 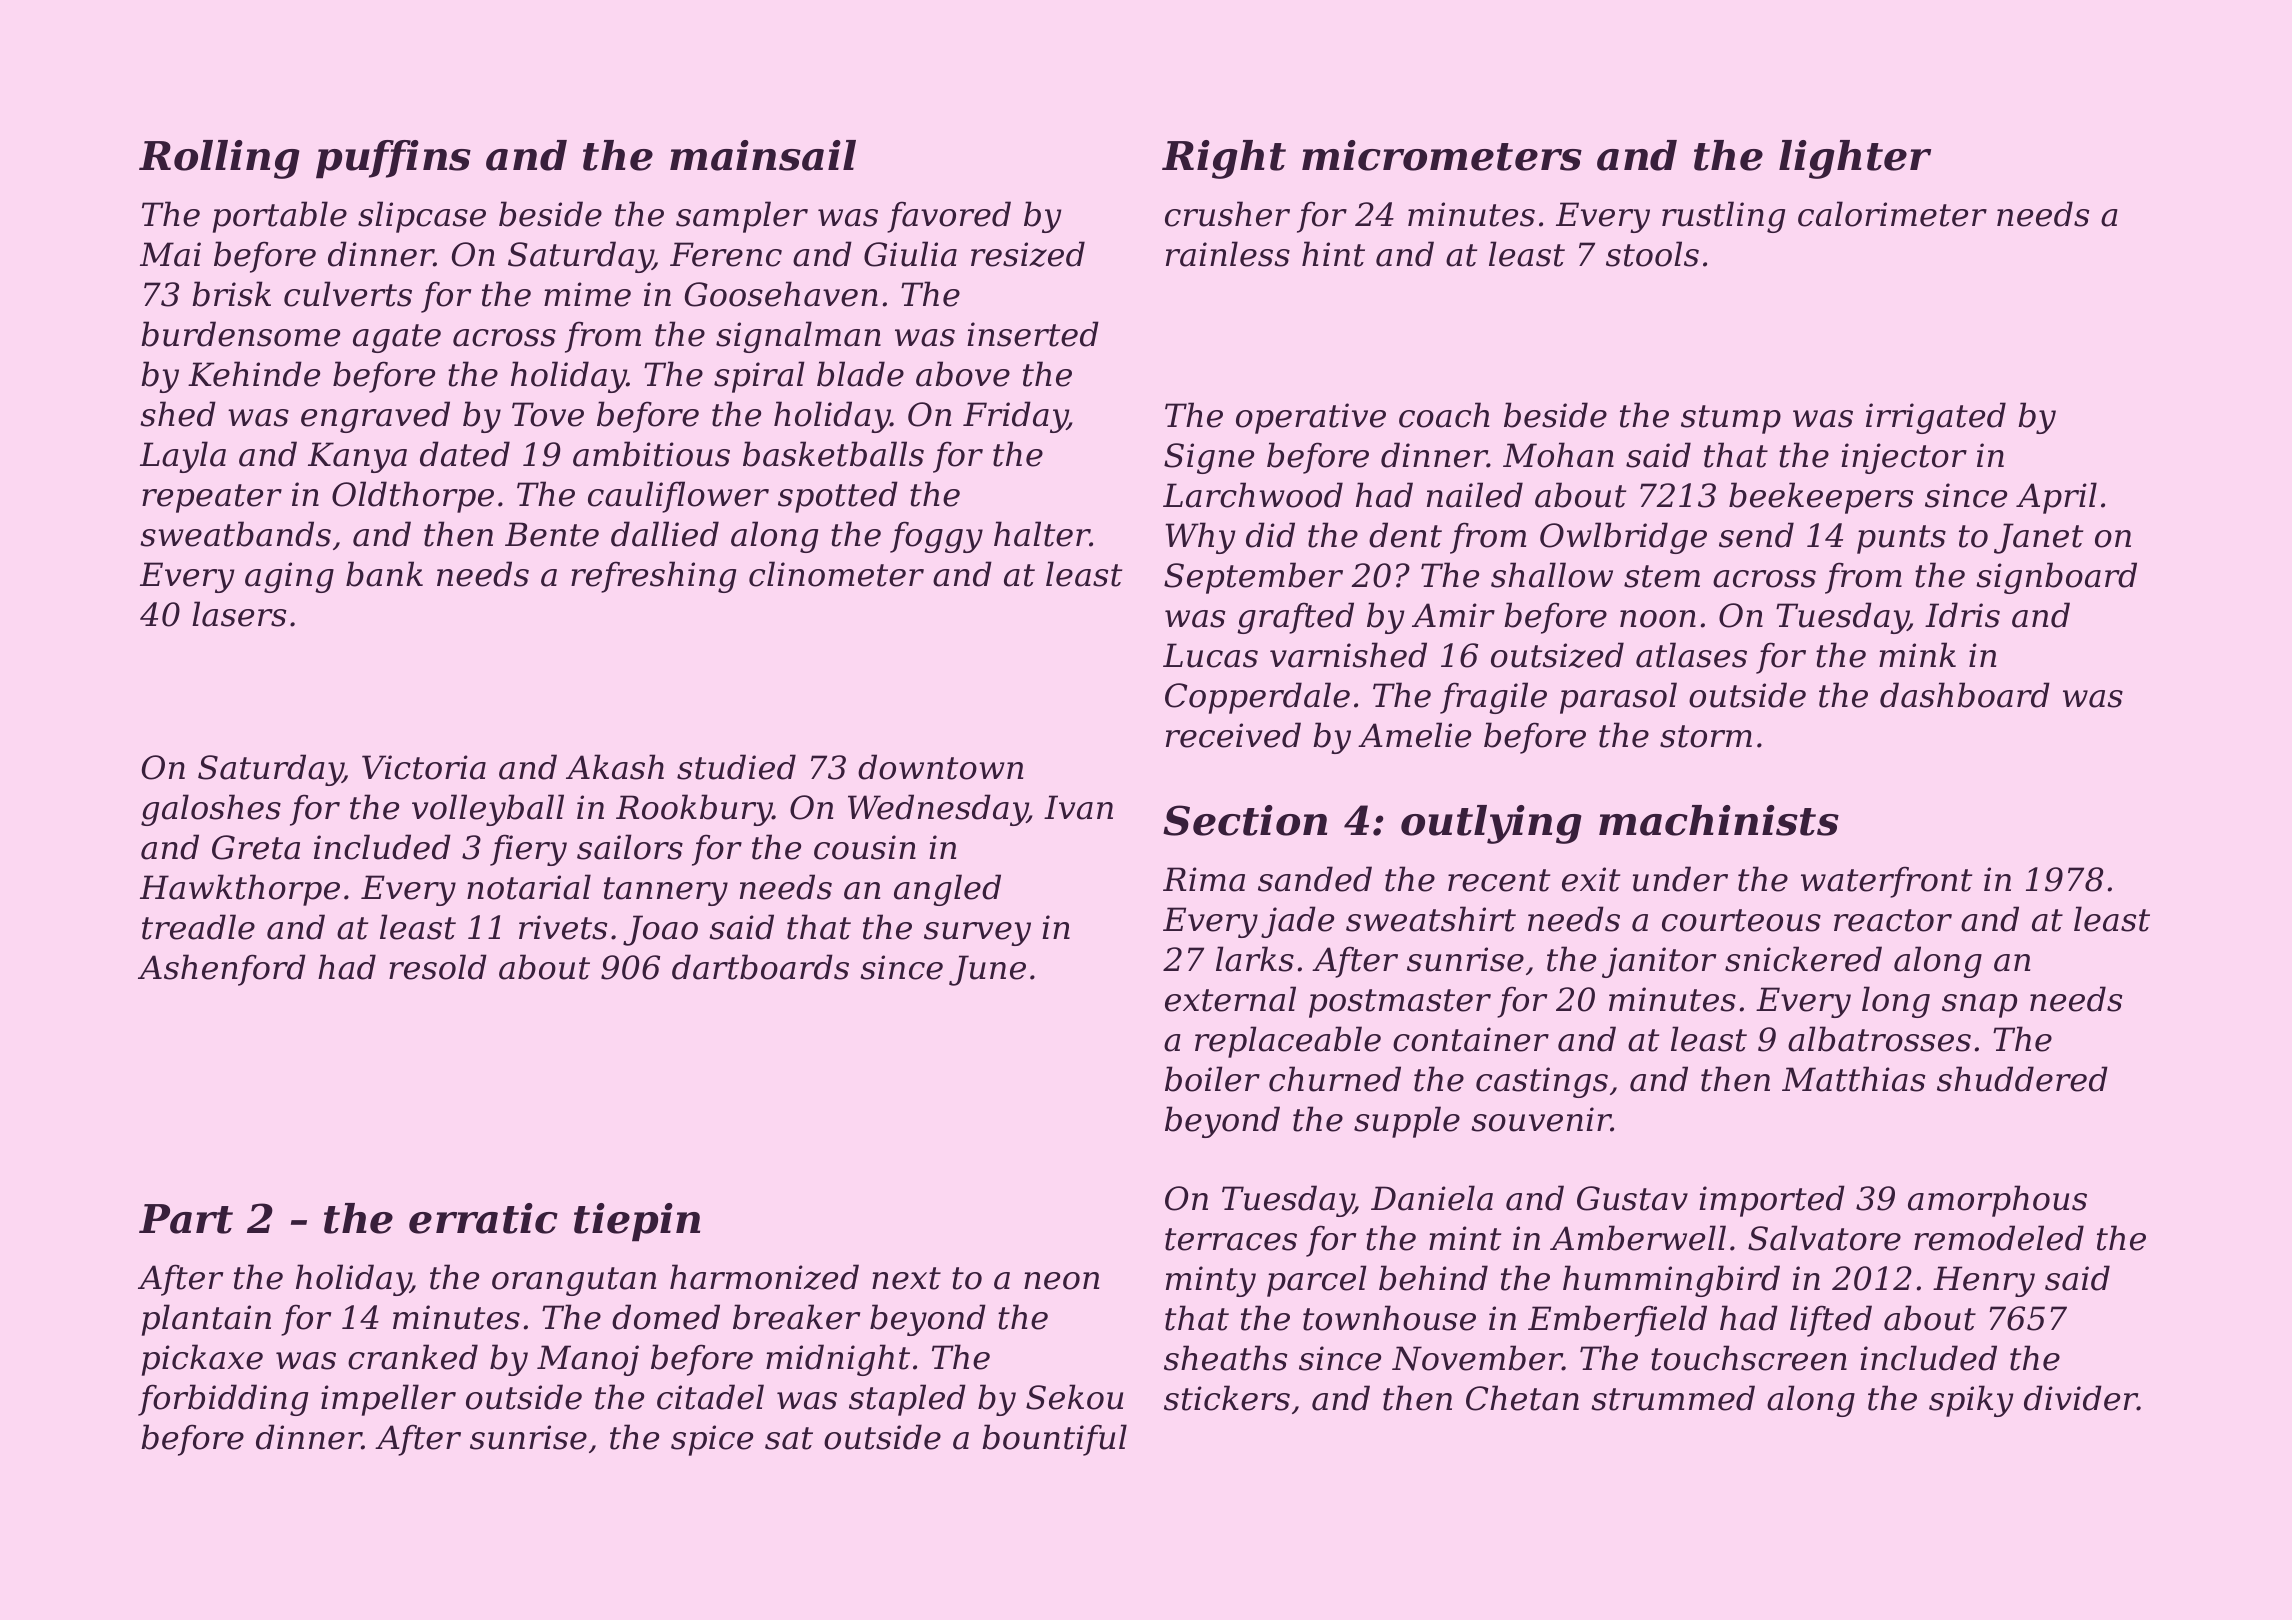 I want to click on stools, so click(x=1652, y=254).
